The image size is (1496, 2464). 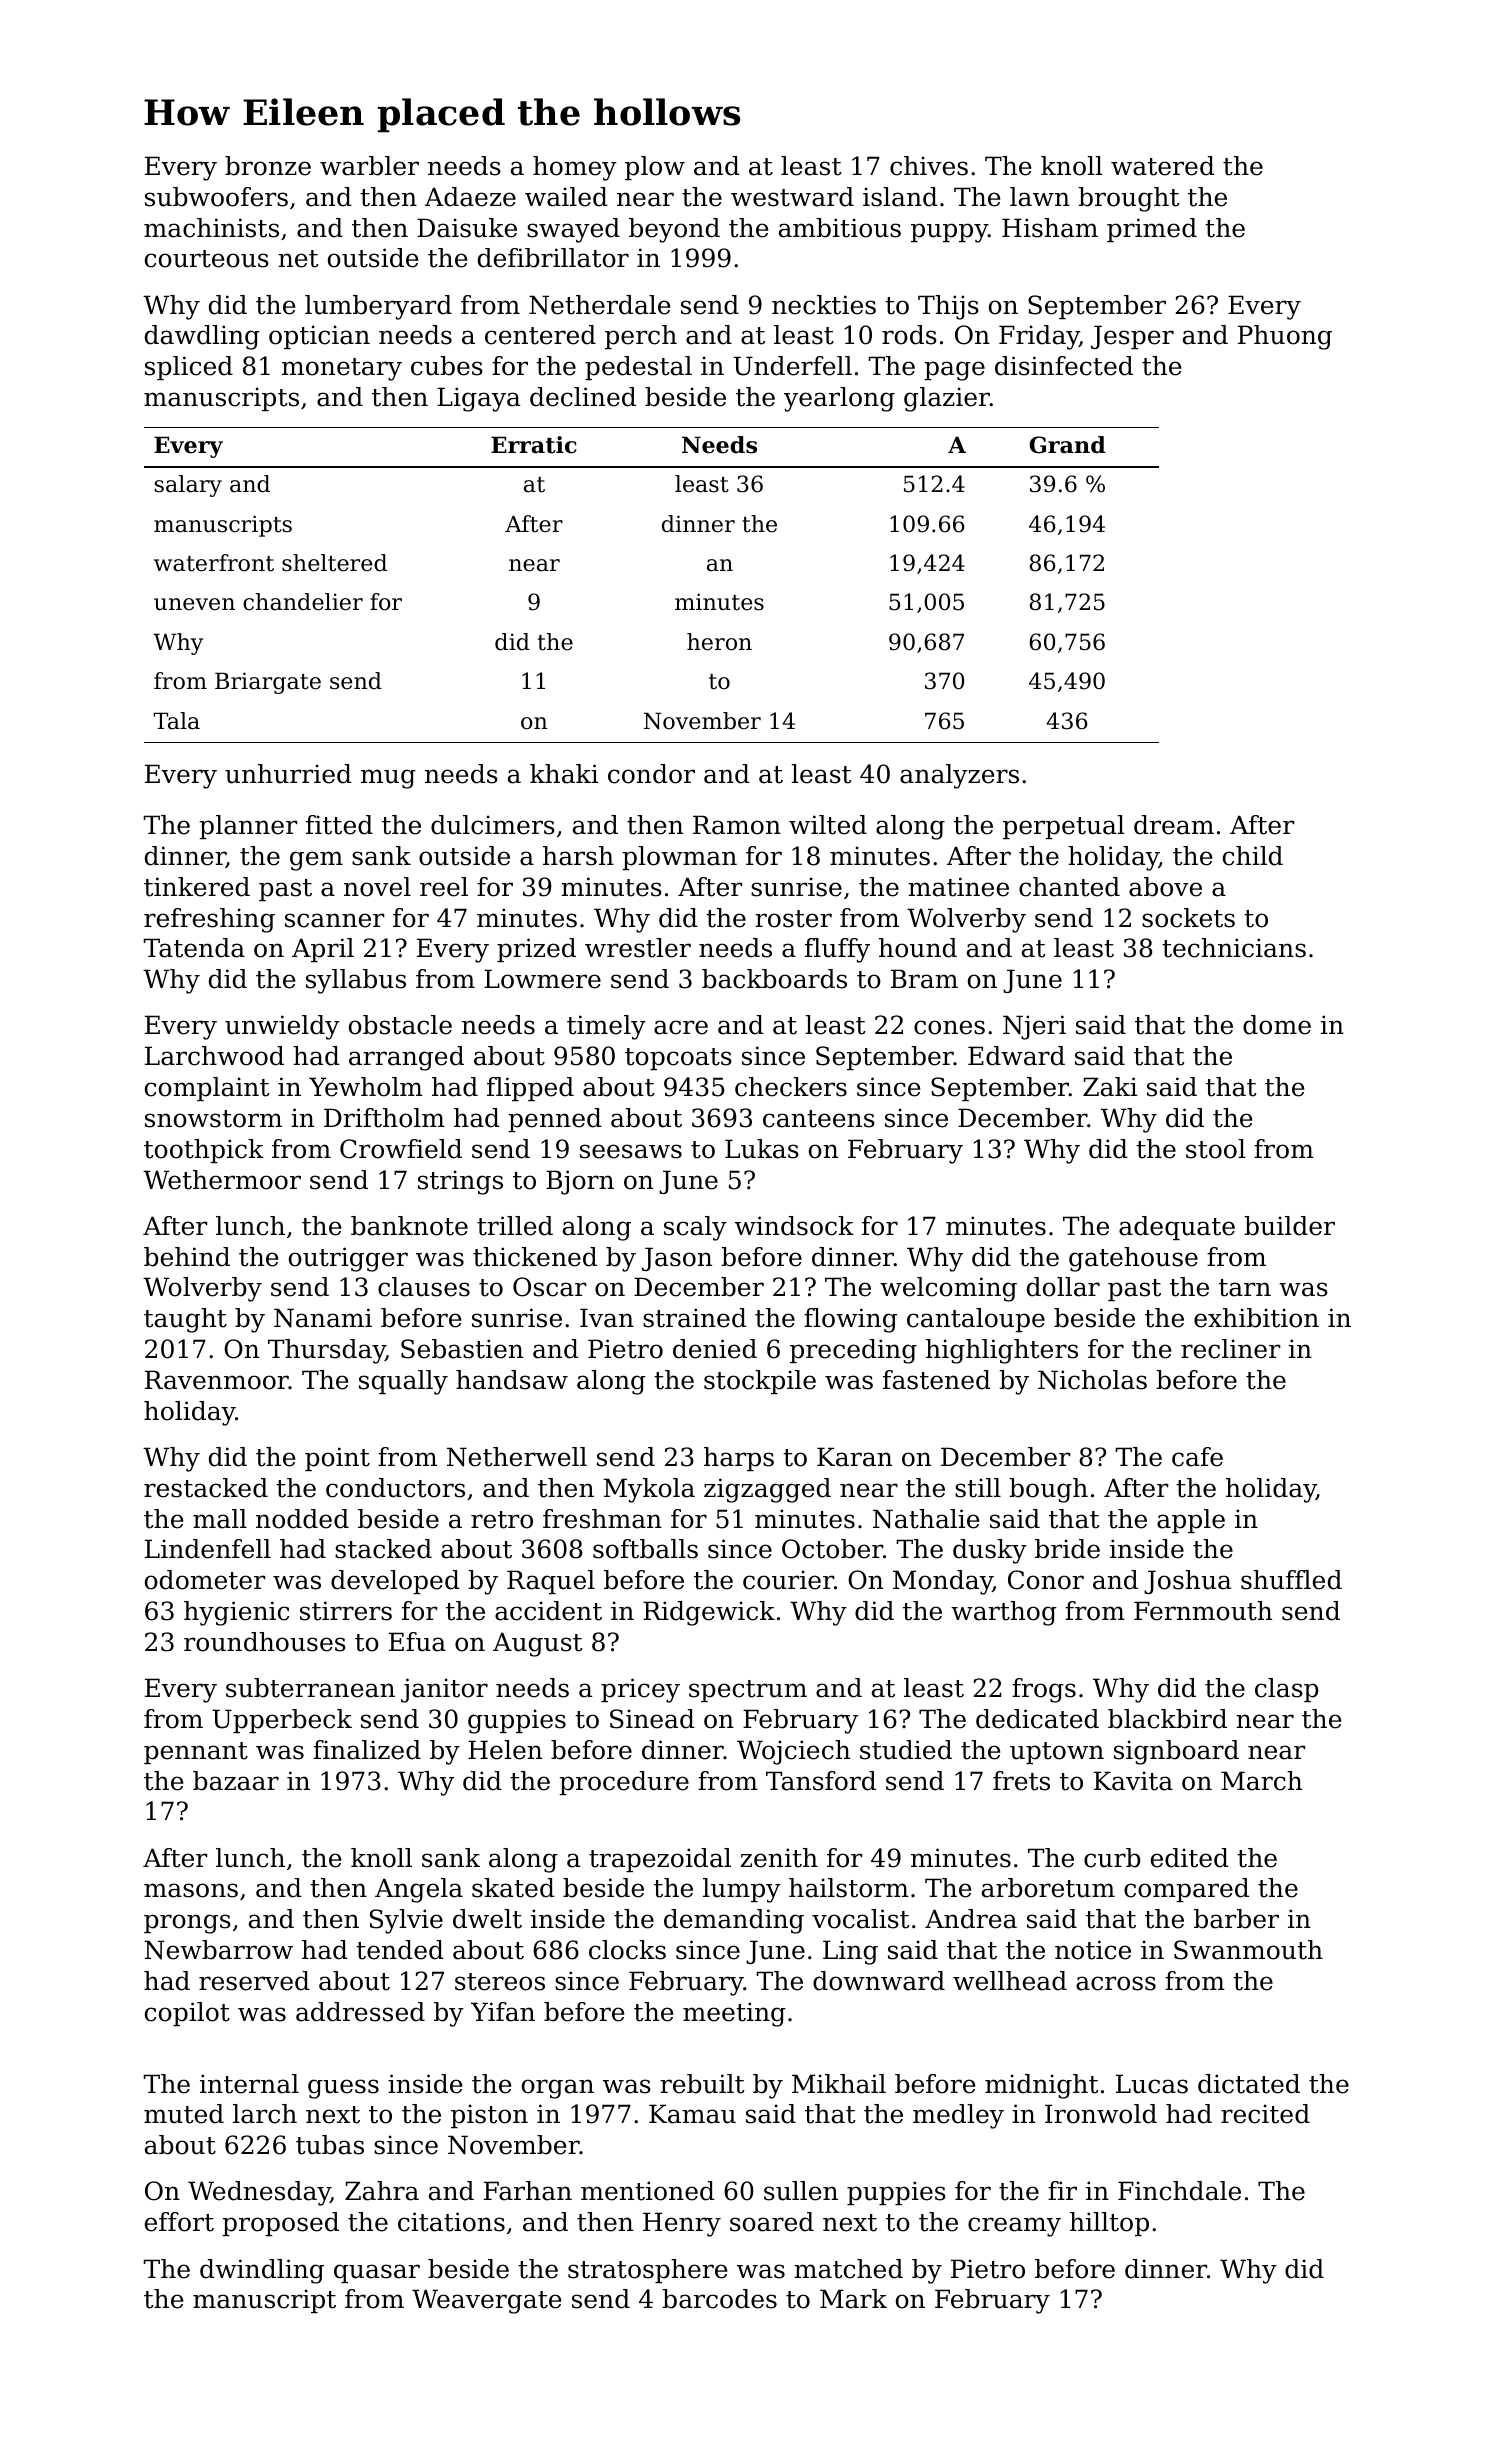 I want to click on dream, so click(x=1174, y=825).
